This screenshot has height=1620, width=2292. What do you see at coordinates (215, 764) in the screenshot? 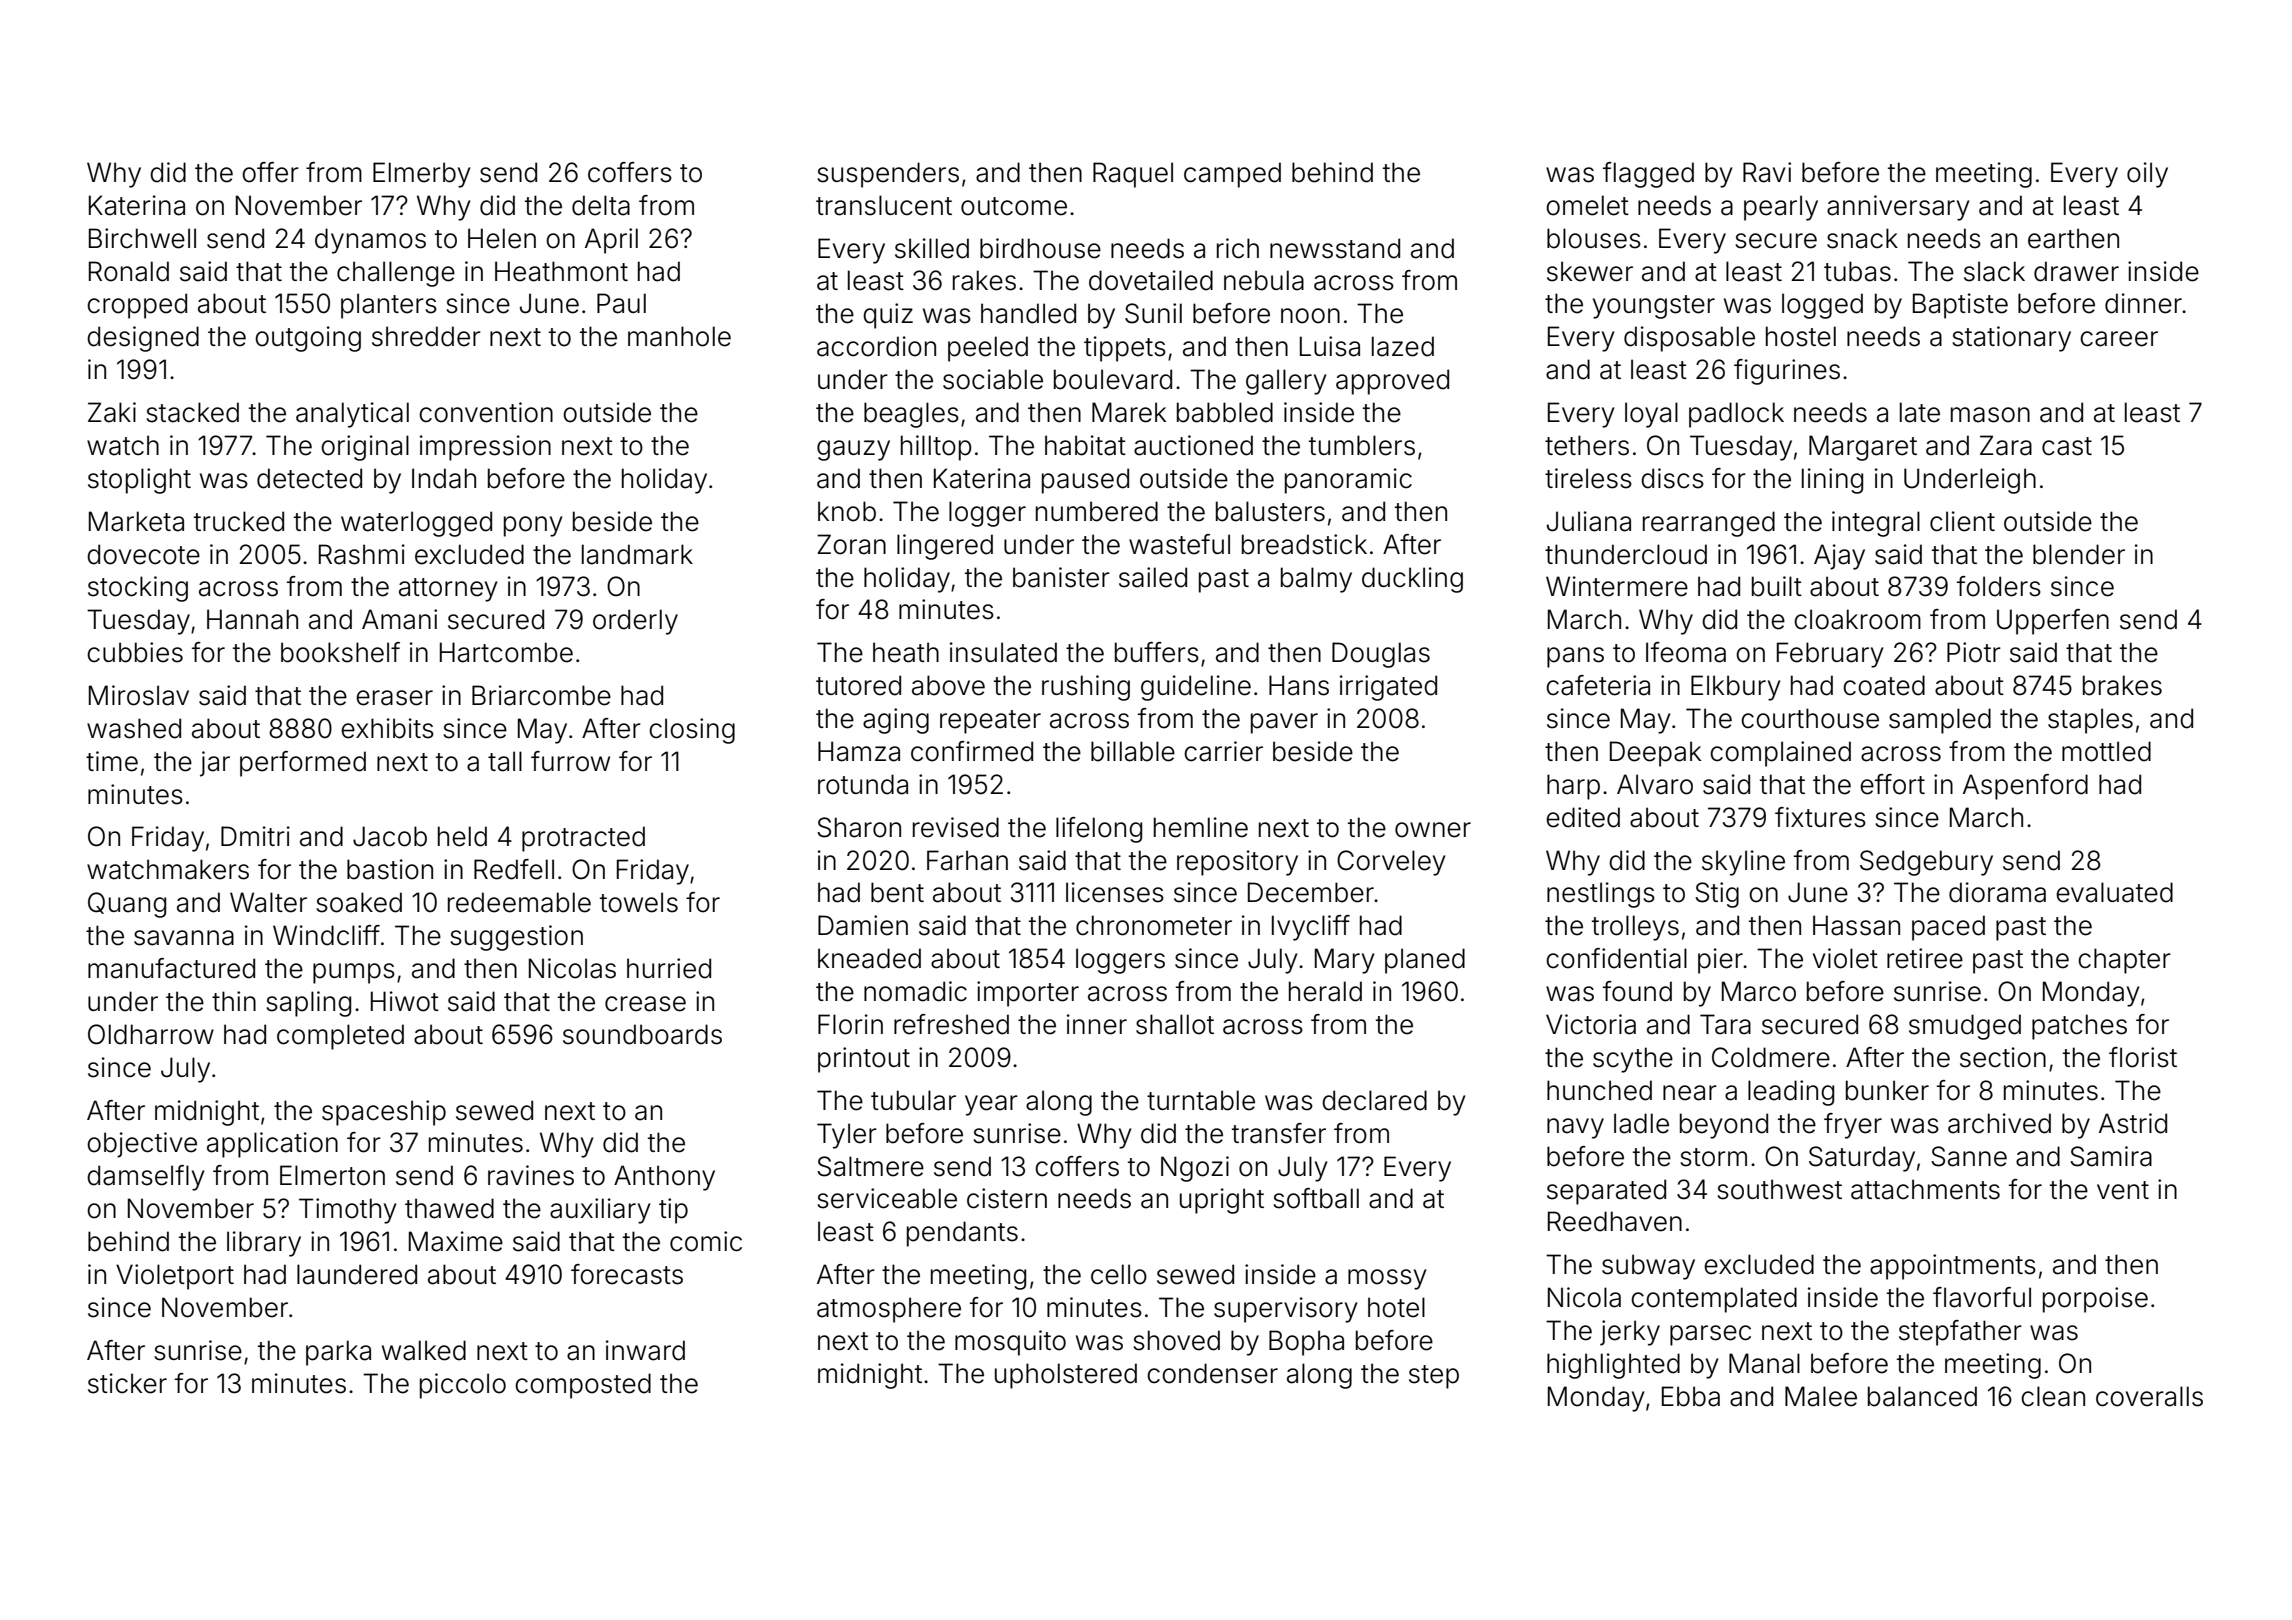
I see `jar` at bounding box center [215, 764].
